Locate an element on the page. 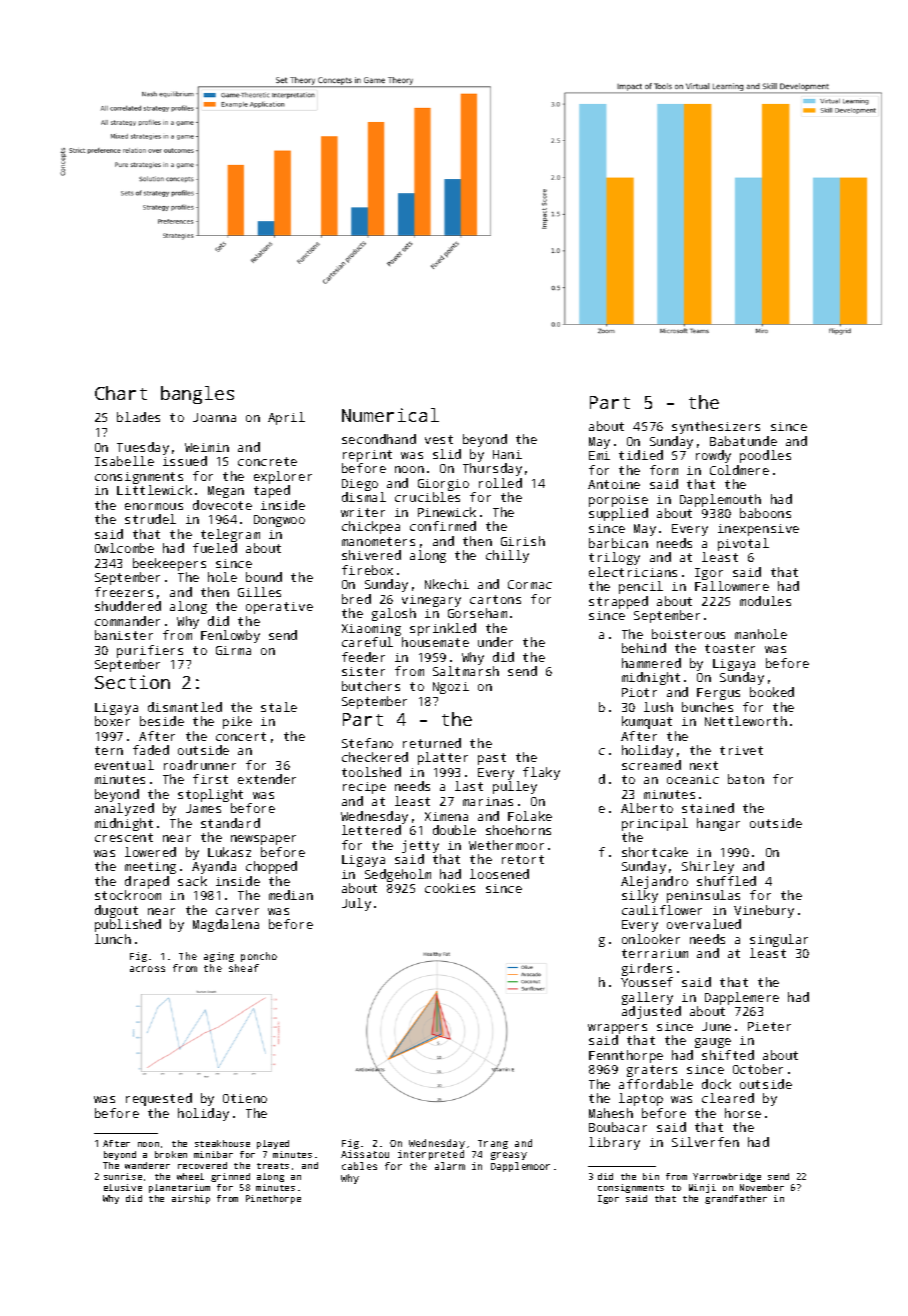 The height and width of the page is (1316, 908). Hani is located at coordinates (507, 454).
